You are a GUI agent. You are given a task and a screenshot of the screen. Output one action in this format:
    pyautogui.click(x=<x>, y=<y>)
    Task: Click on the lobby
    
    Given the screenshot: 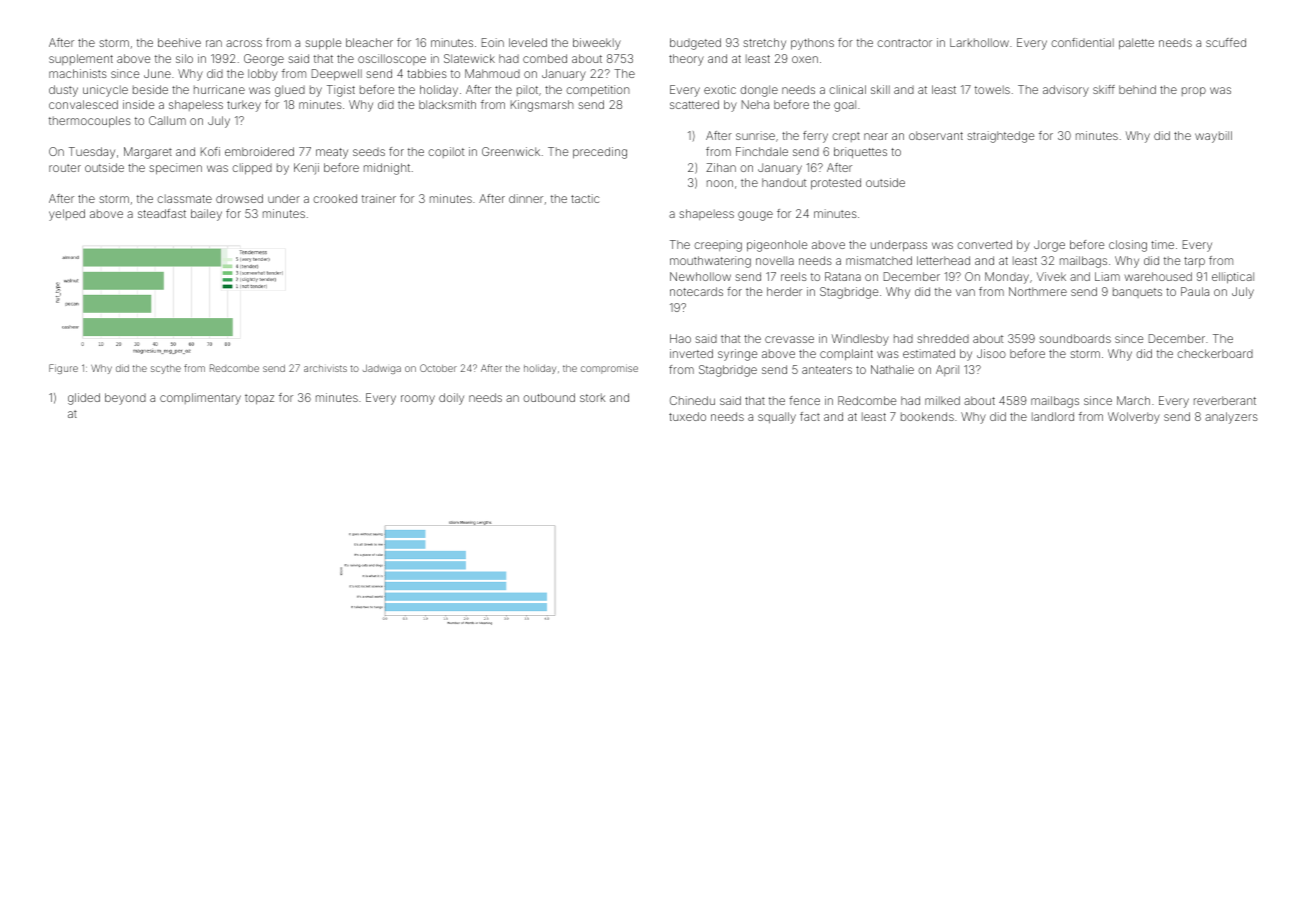 What is the action you would take?
    pyautogui.click(x=263, y=75)
